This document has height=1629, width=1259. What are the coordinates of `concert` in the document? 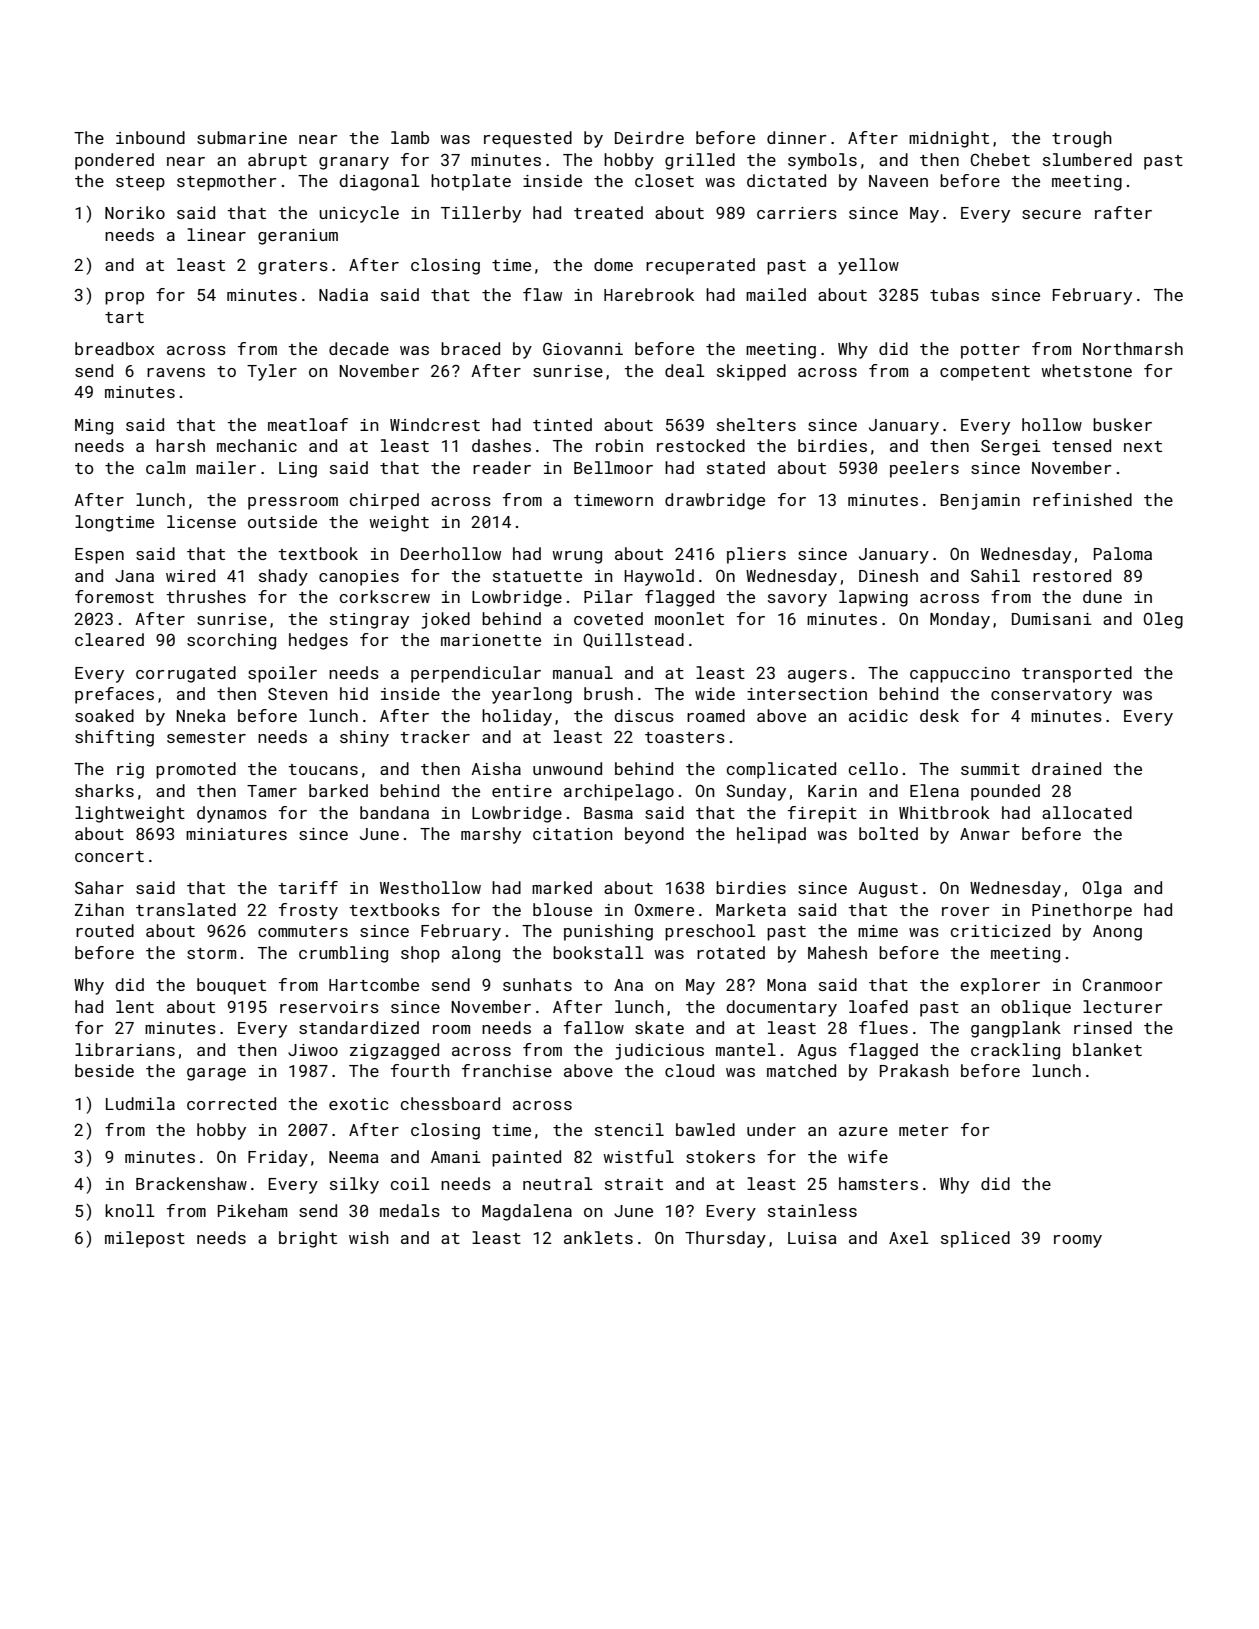 It's located at (109, 856).
